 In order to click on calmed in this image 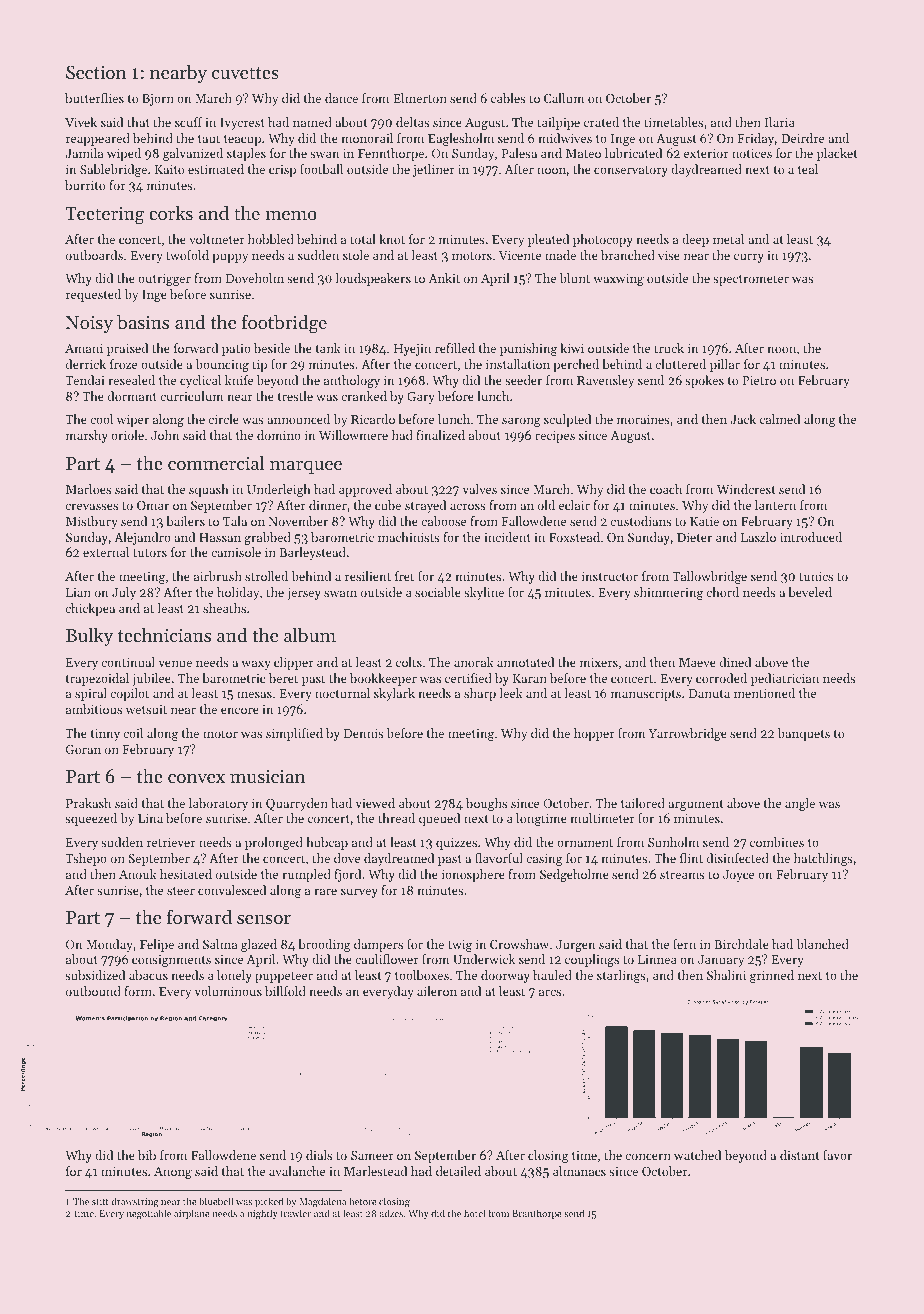, I will do `click(780, 419)`.
